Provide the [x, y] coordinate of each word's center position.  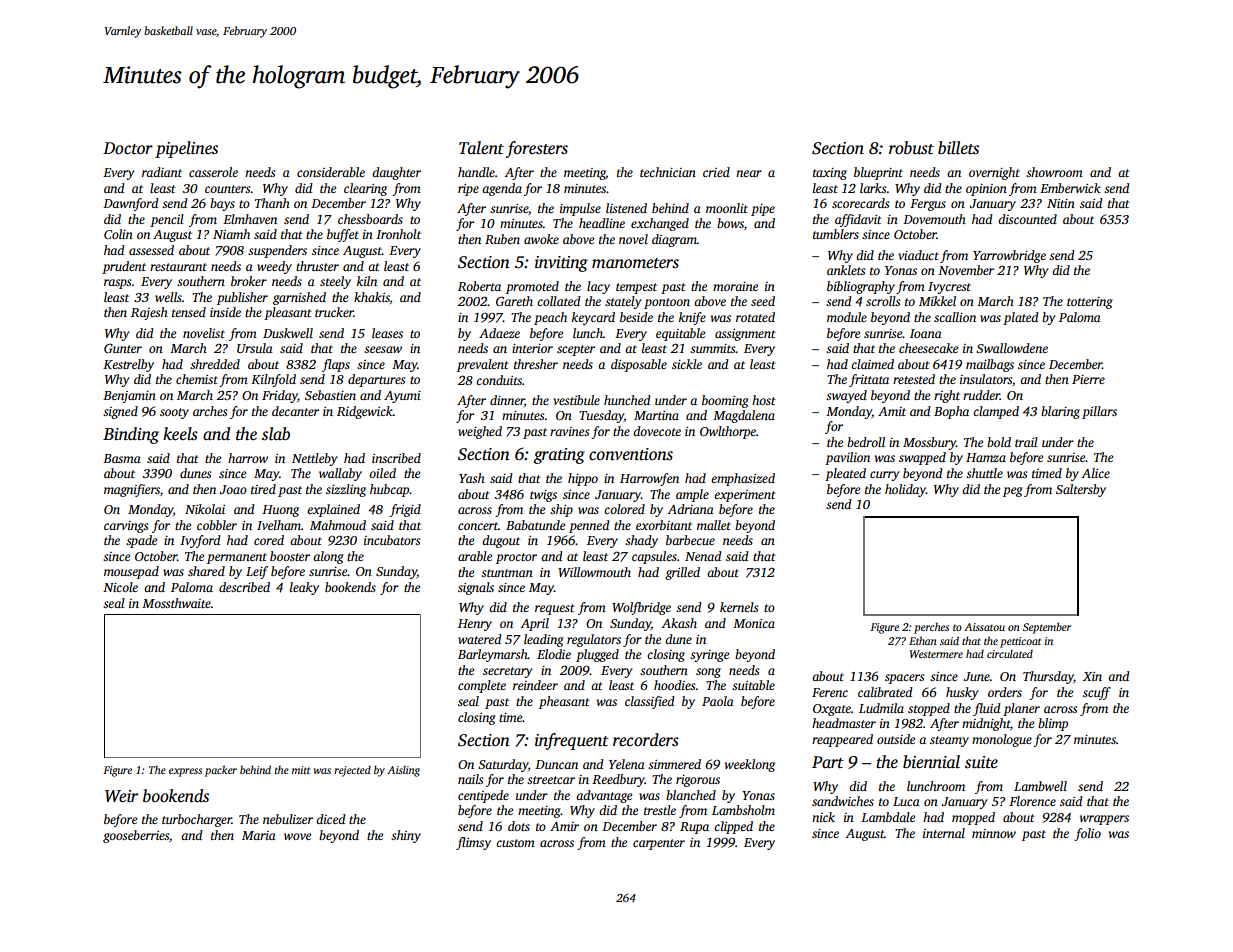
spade [141, 541]
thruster [317, 266]
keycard [593, 318]
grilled [682, 573]
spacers [904, 679]
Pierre [1088, 379]
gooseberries [136, 836]
